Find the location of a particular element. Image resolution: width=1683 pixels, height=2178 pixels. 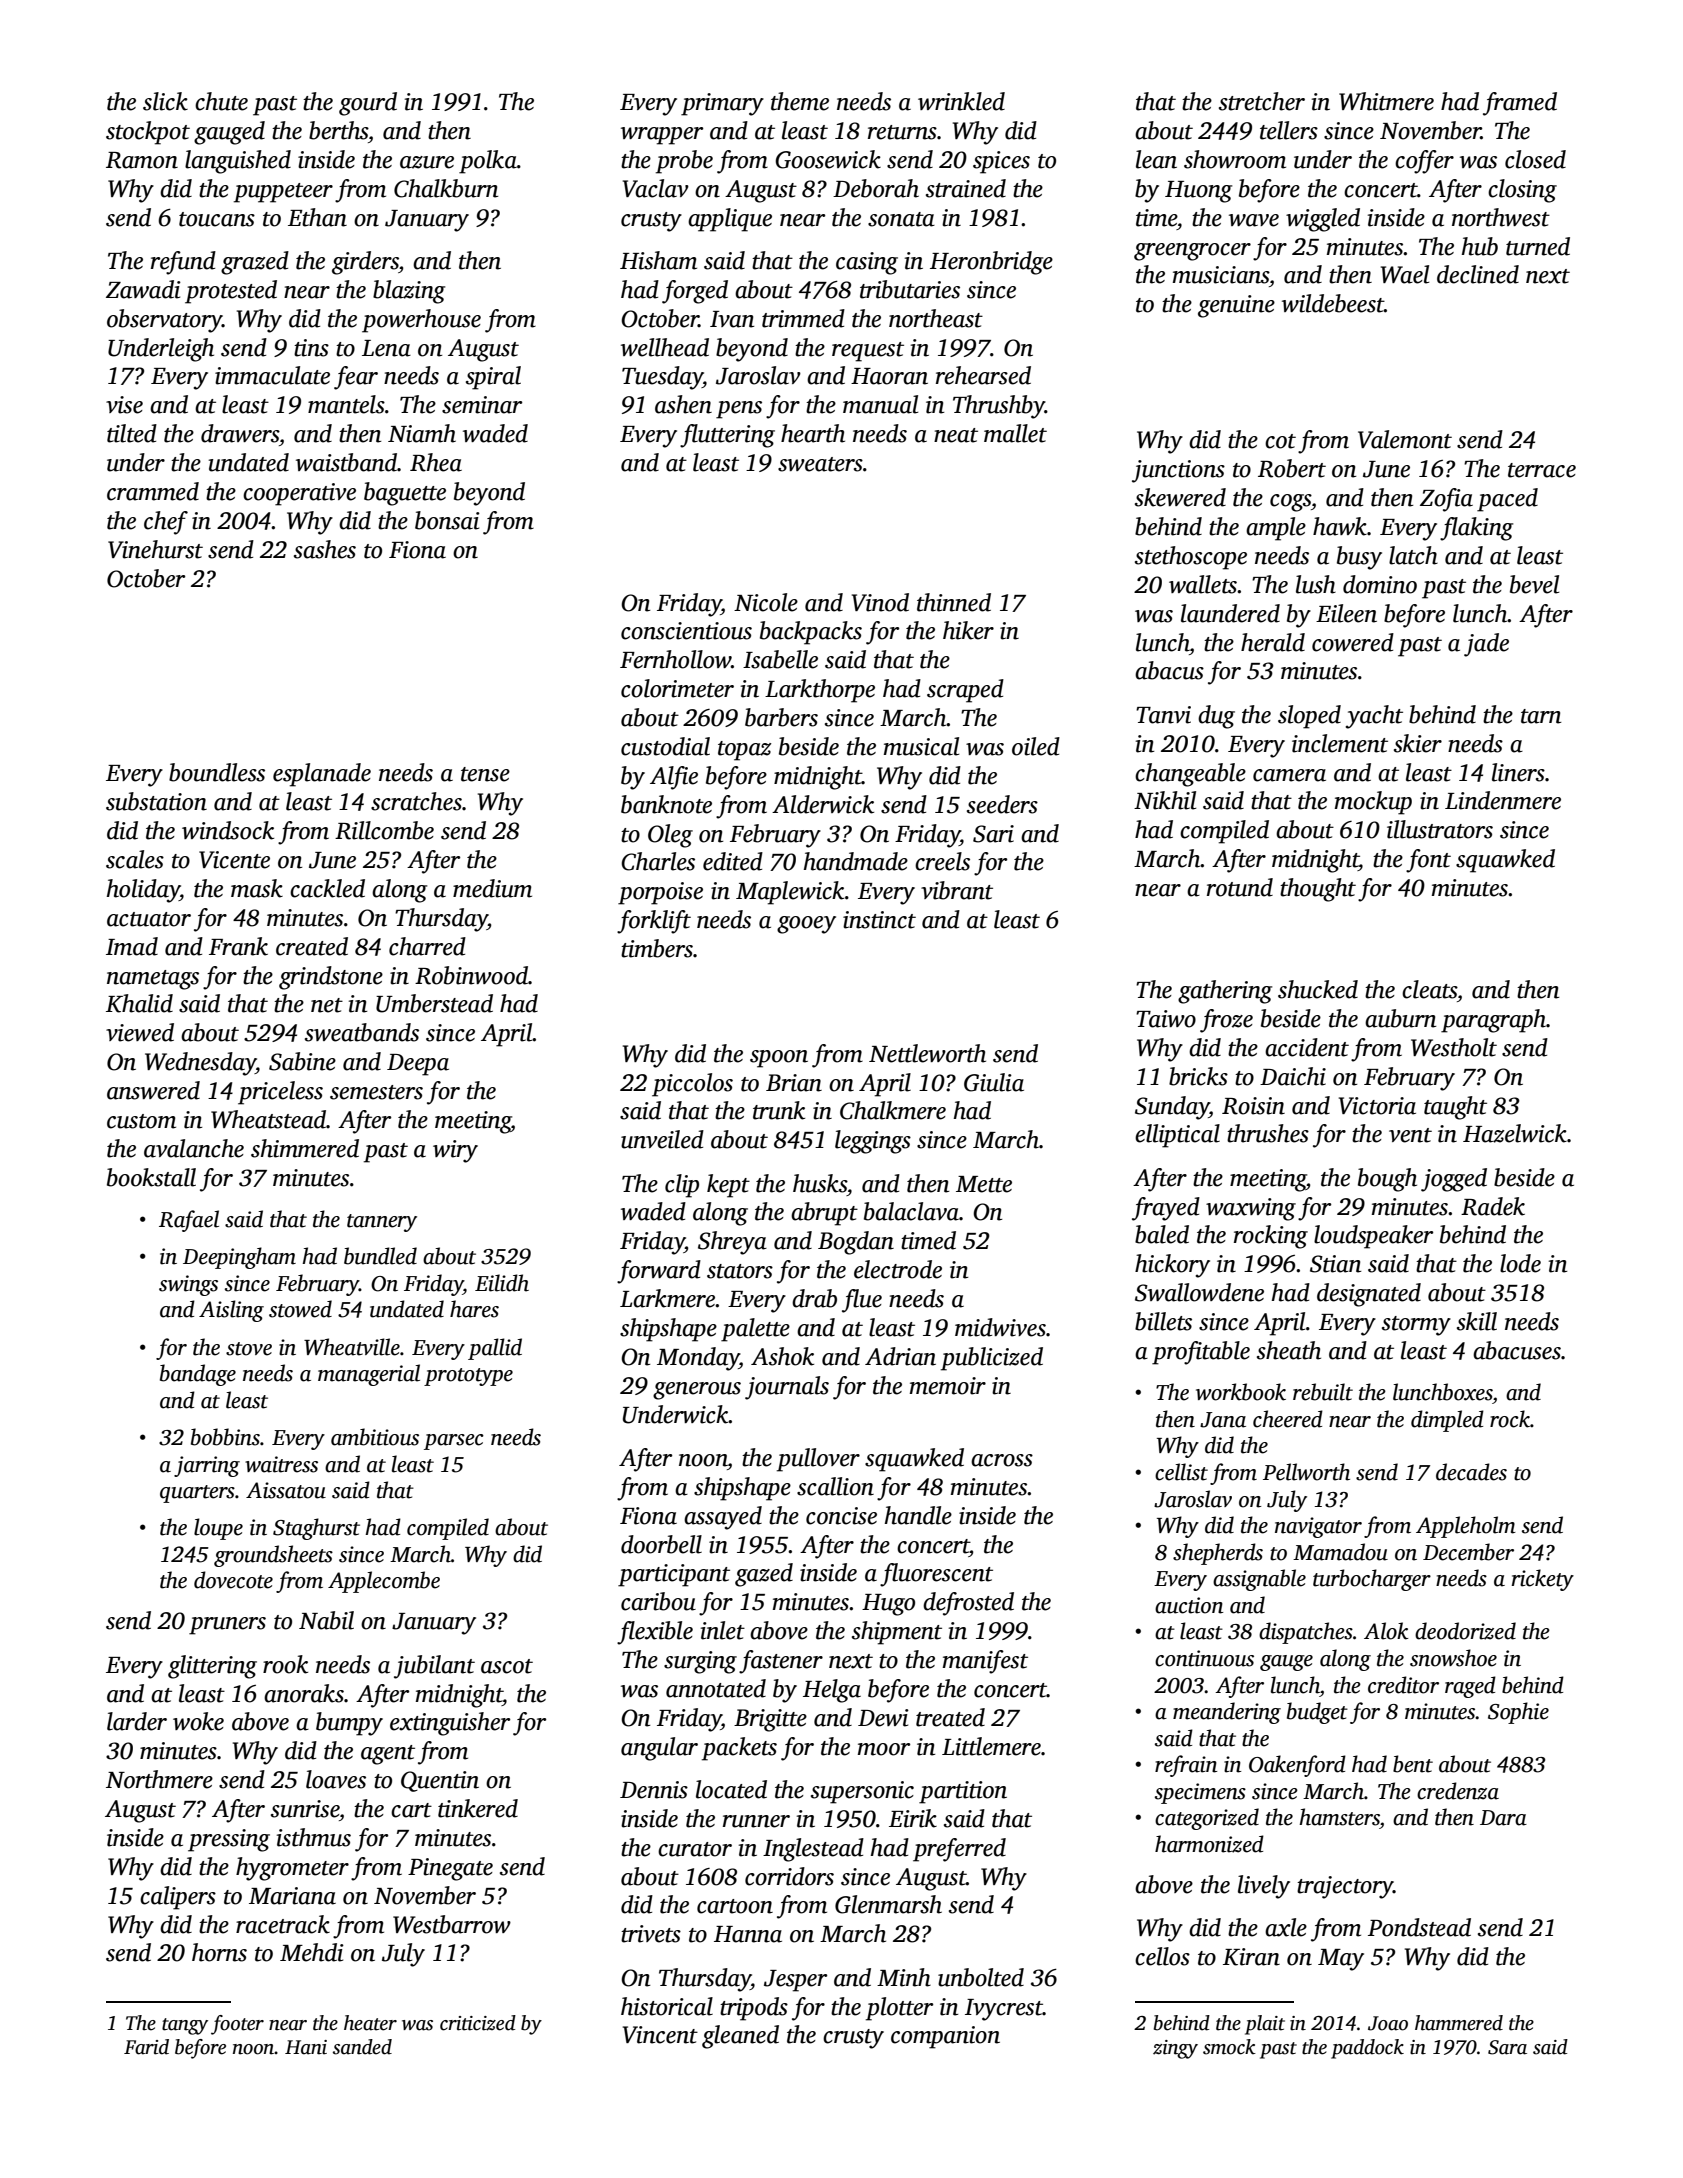

windsock is located at coordinates (228, 830).
